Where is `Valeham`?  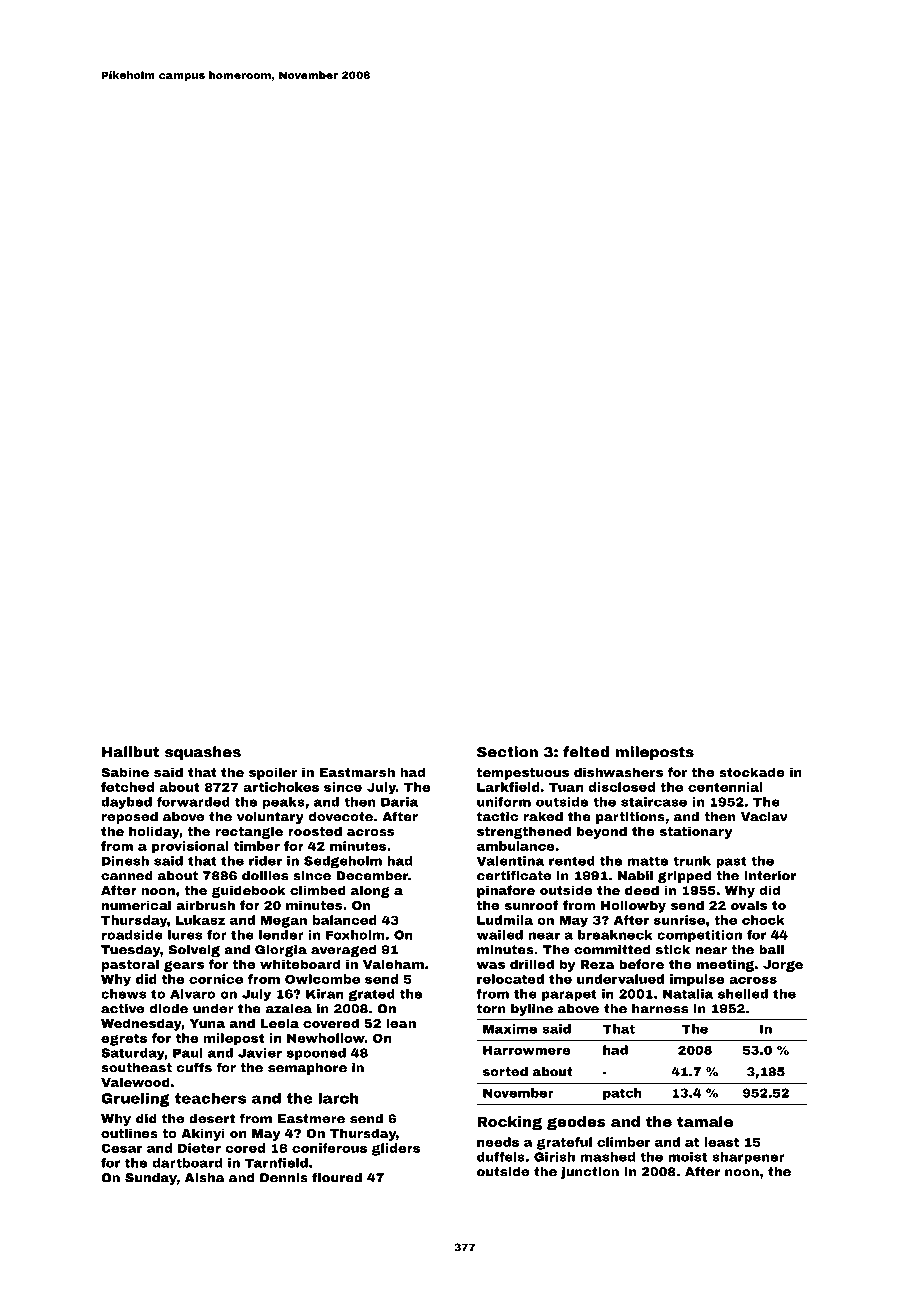 Valeham is located at coordinates (393, 964).
